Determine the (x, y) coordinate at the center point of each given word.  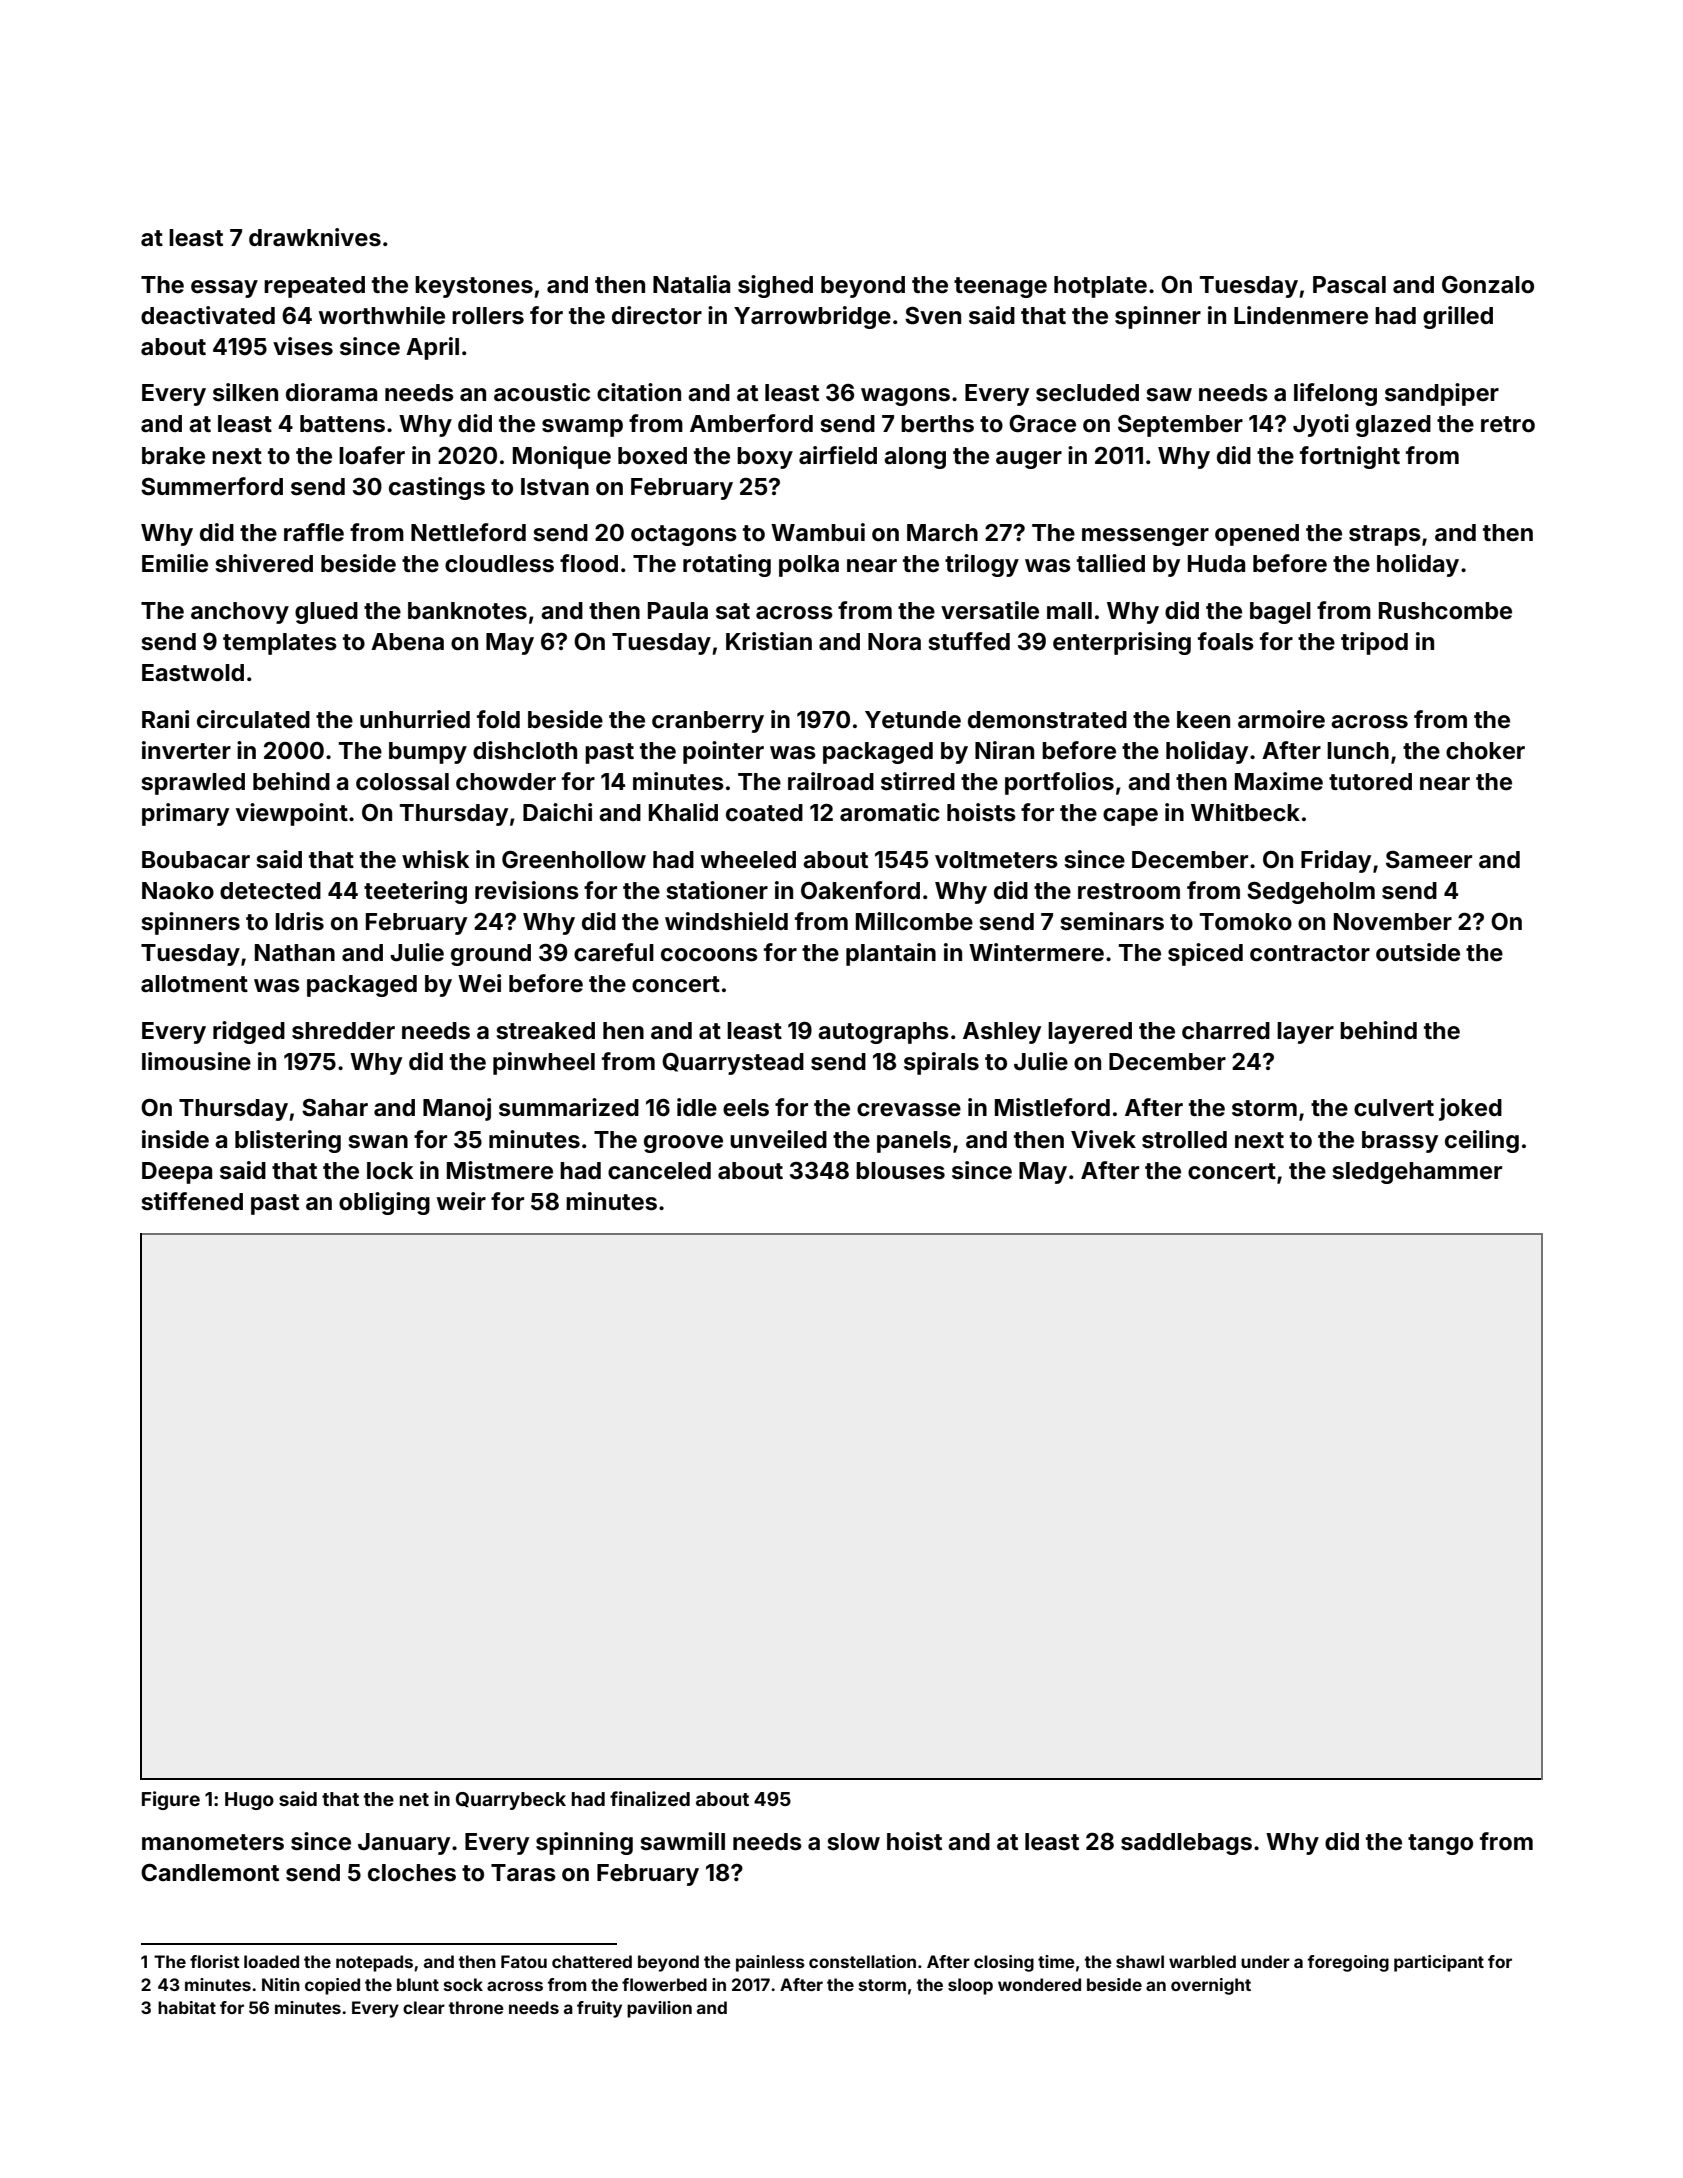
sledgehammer (1417, 1173)
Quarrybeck (511, 1801)
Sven (933, 316)
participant (1439, 1963)
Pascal (1349, 285)
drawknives (315, 237)
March (942, 533)
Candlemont (210, 1873)
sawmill (683, 1841)
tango (1440, 1844)
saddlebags (1186, 1844)
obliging (384, 1203)
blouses (900, 1171)
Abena (407, 642)
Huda (1216, 563)
